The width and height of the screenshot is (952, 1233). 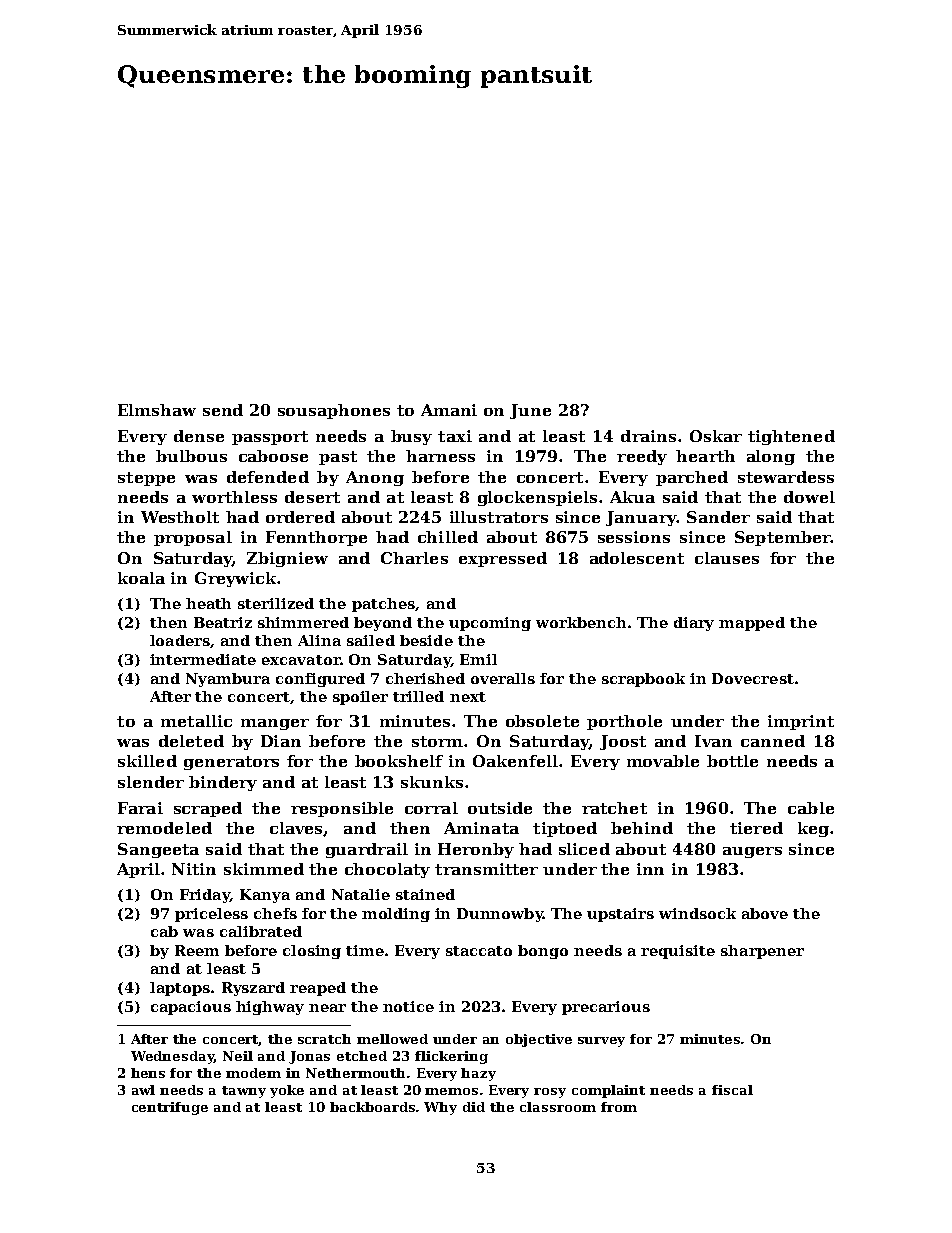 What do you see at coordinates (180, 640) in the screenshot?
I see `loaders` at bounding box center [180, 640].
